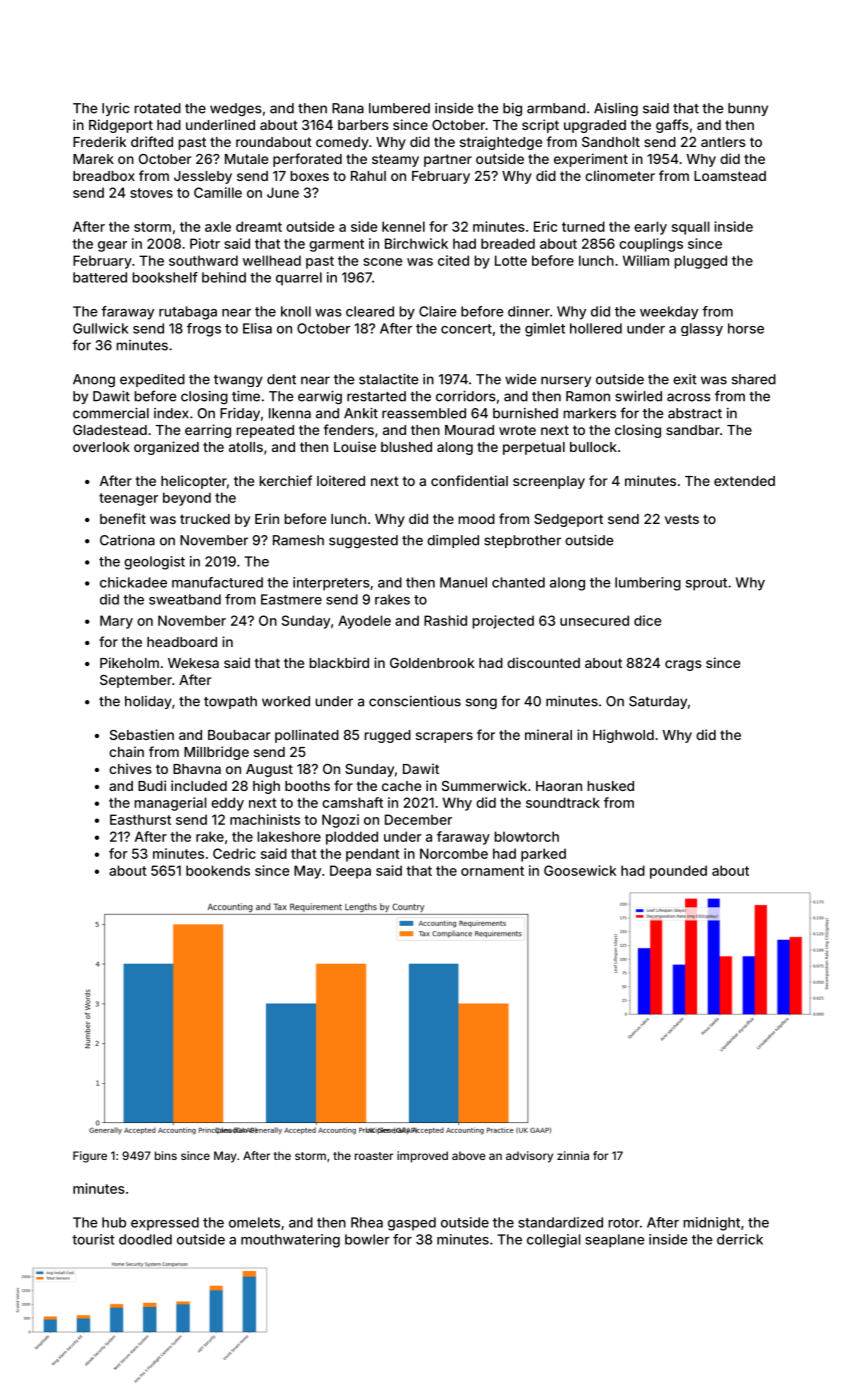 The image size is (849, 1400). Describe the element at coordinates (669, 313) in the document. I see `weekday` at that location.
